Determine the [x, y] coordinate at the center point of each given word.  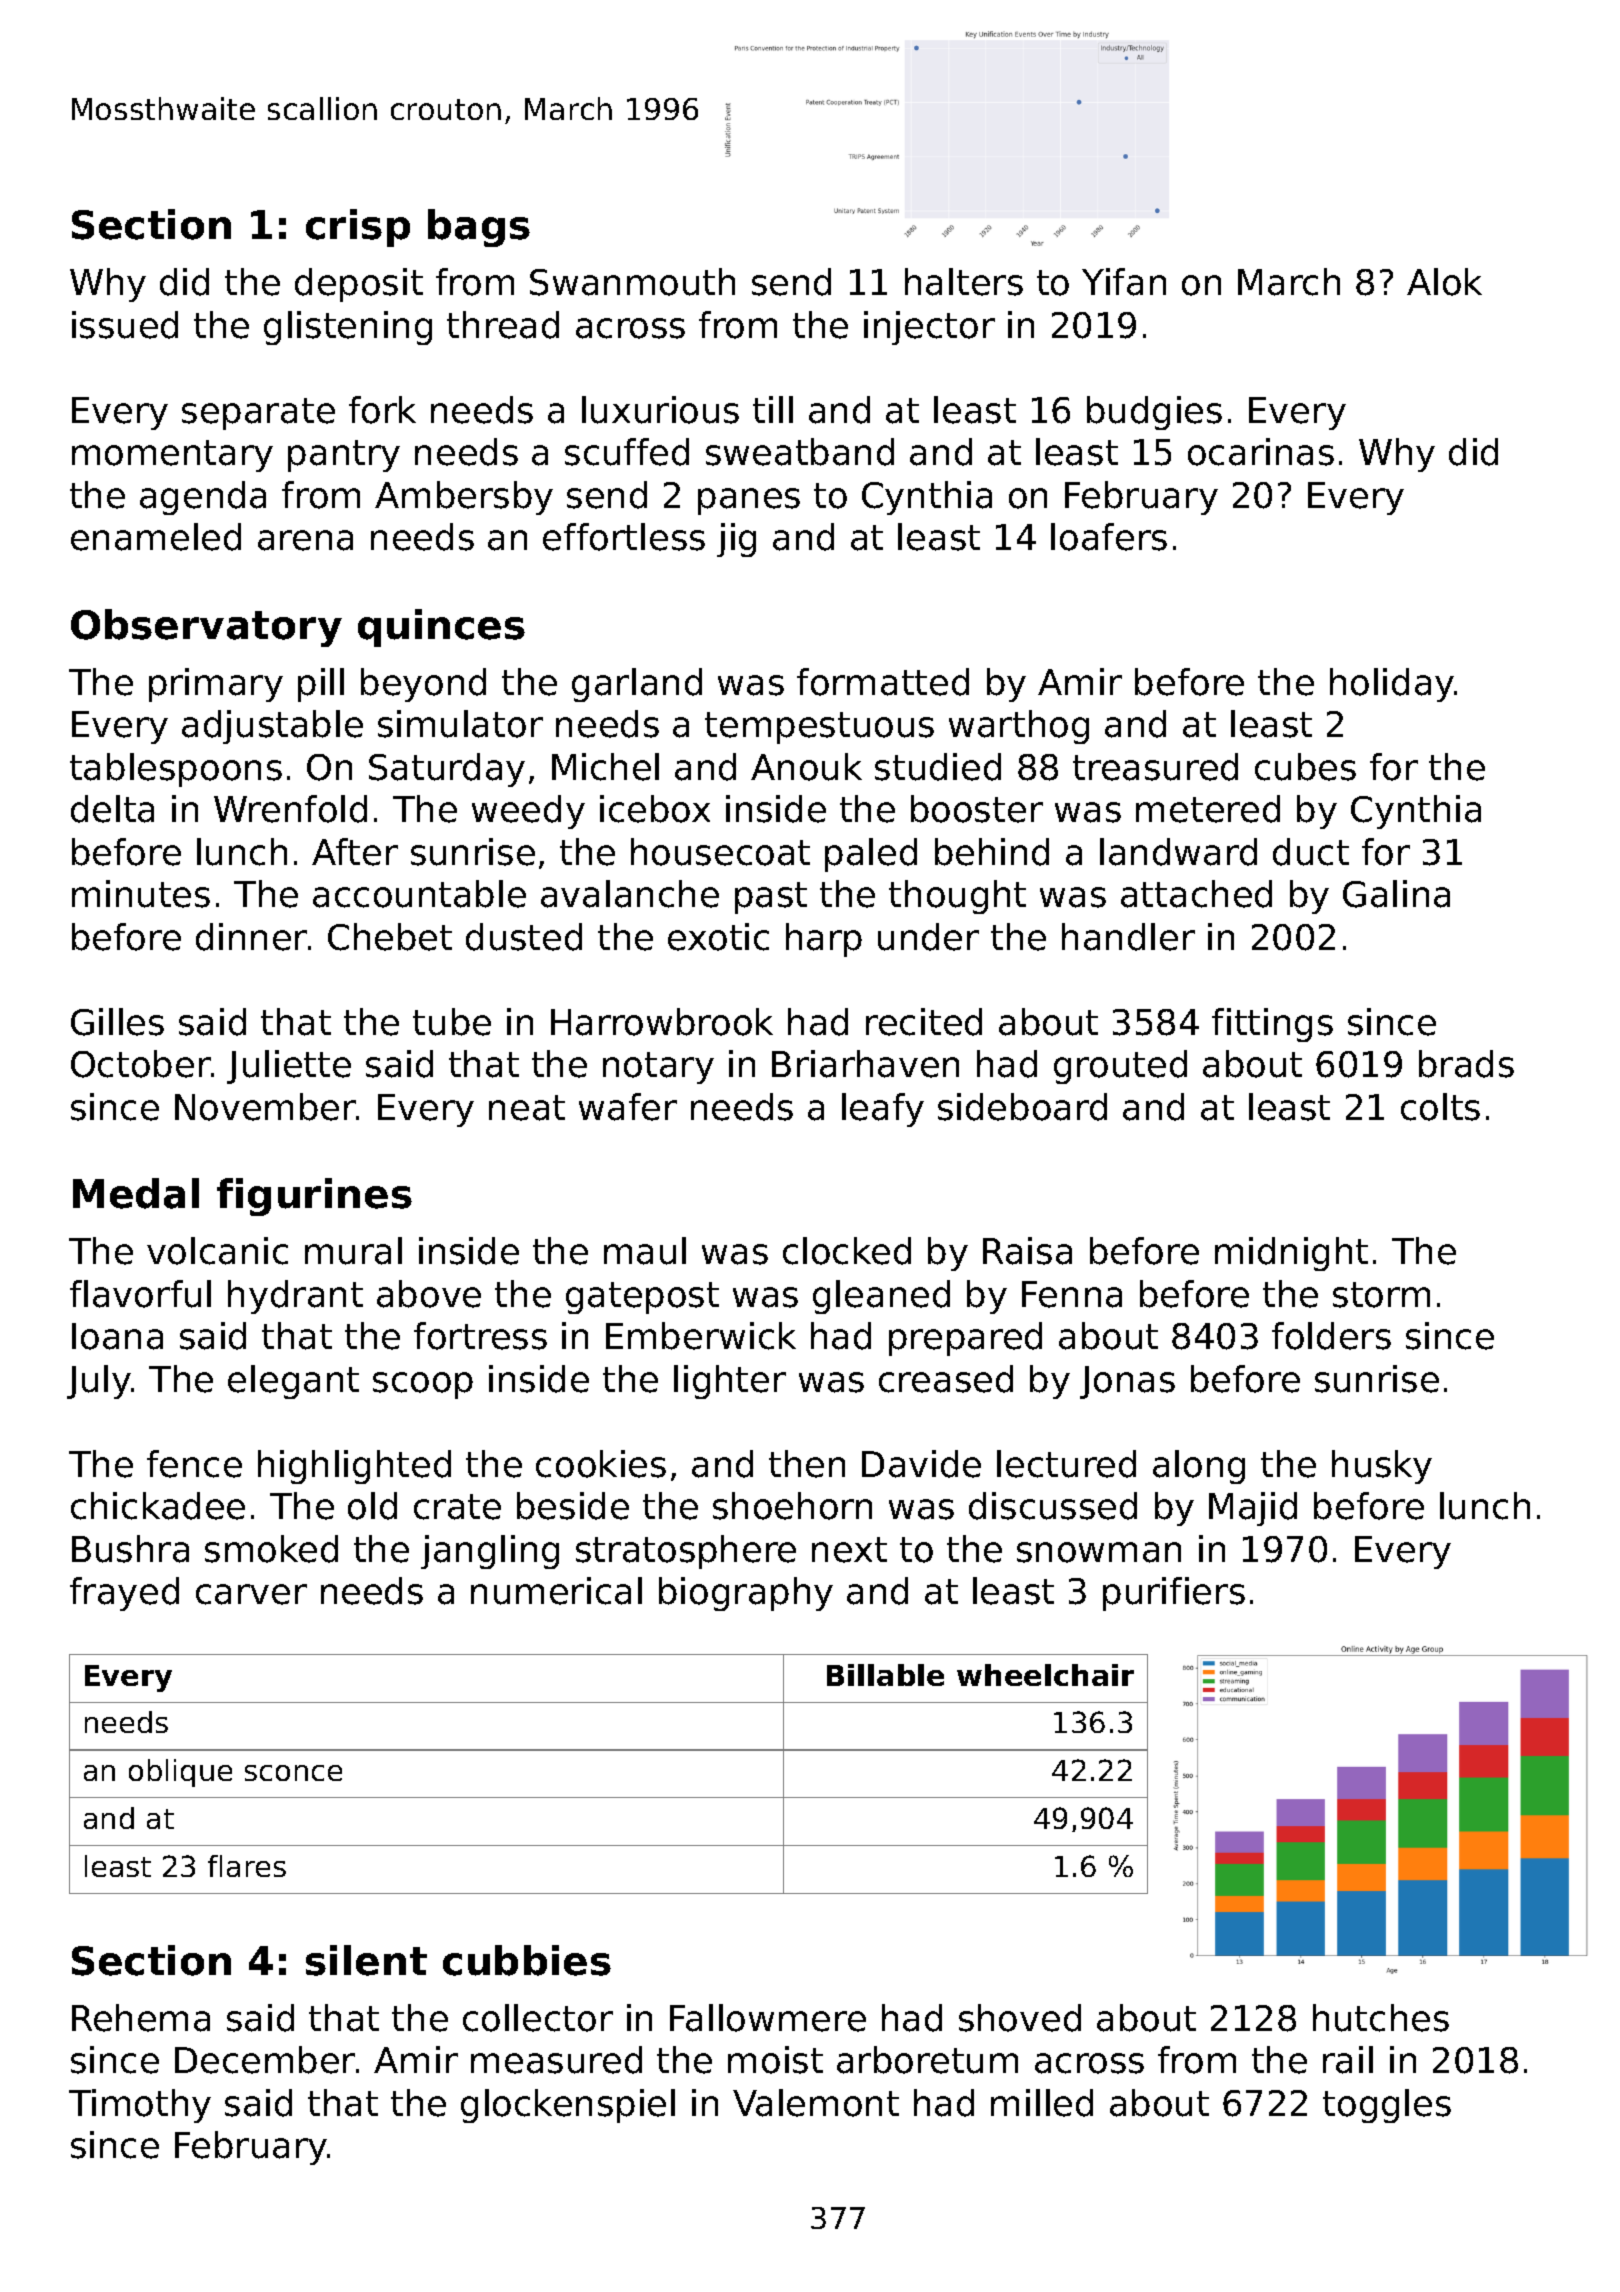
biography [746, 1594]
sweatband [800, 452]
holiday [1392, 685]
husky [1382, 1467]
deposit [359, 285]
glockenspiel [568, 2106]
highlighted [354, 1467]
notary [658, 1068]
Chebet [390, 937]
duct [1311, 852]
